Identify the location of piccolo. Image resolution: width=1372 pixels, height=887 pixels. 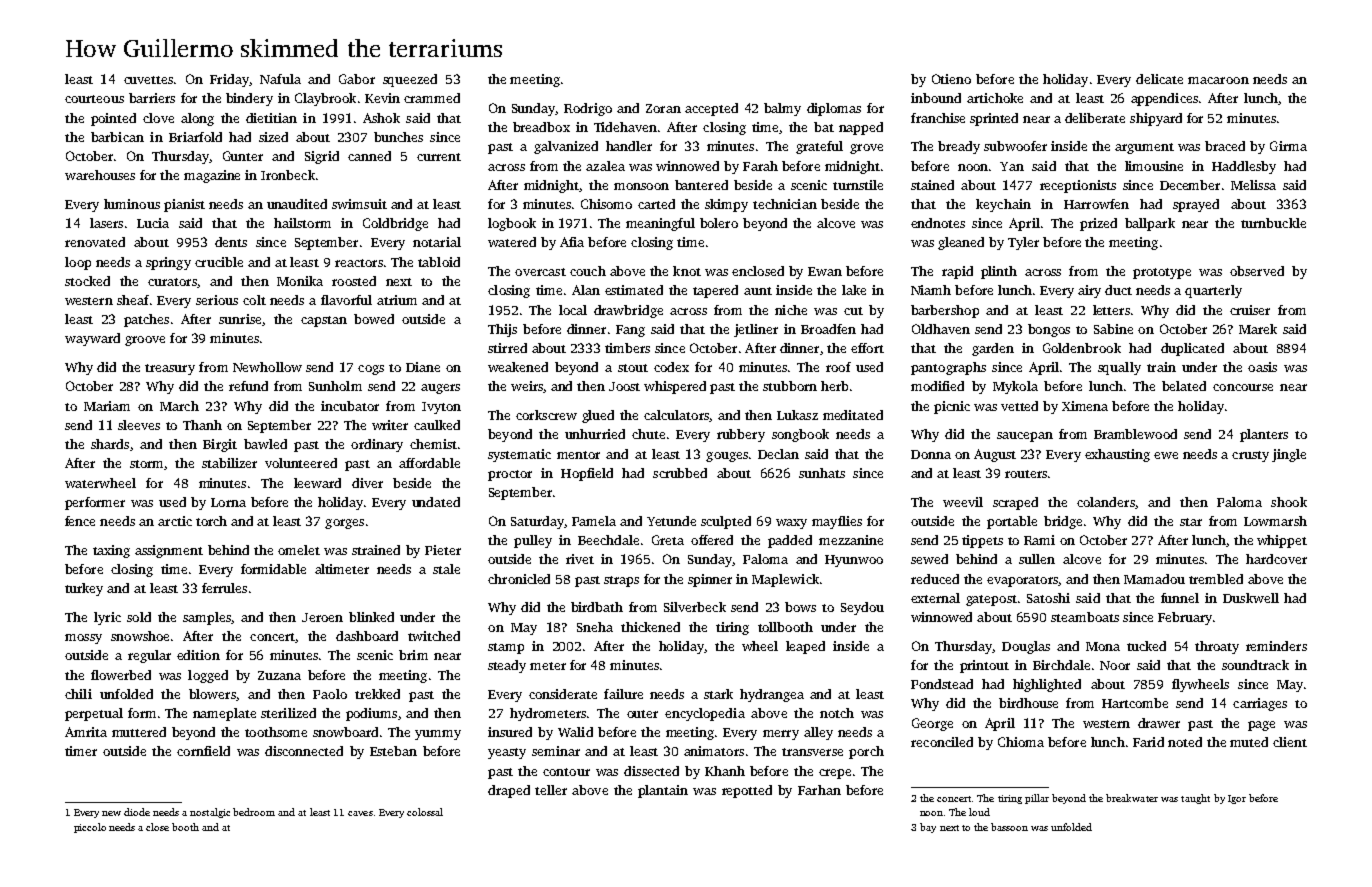
(90, 828).
